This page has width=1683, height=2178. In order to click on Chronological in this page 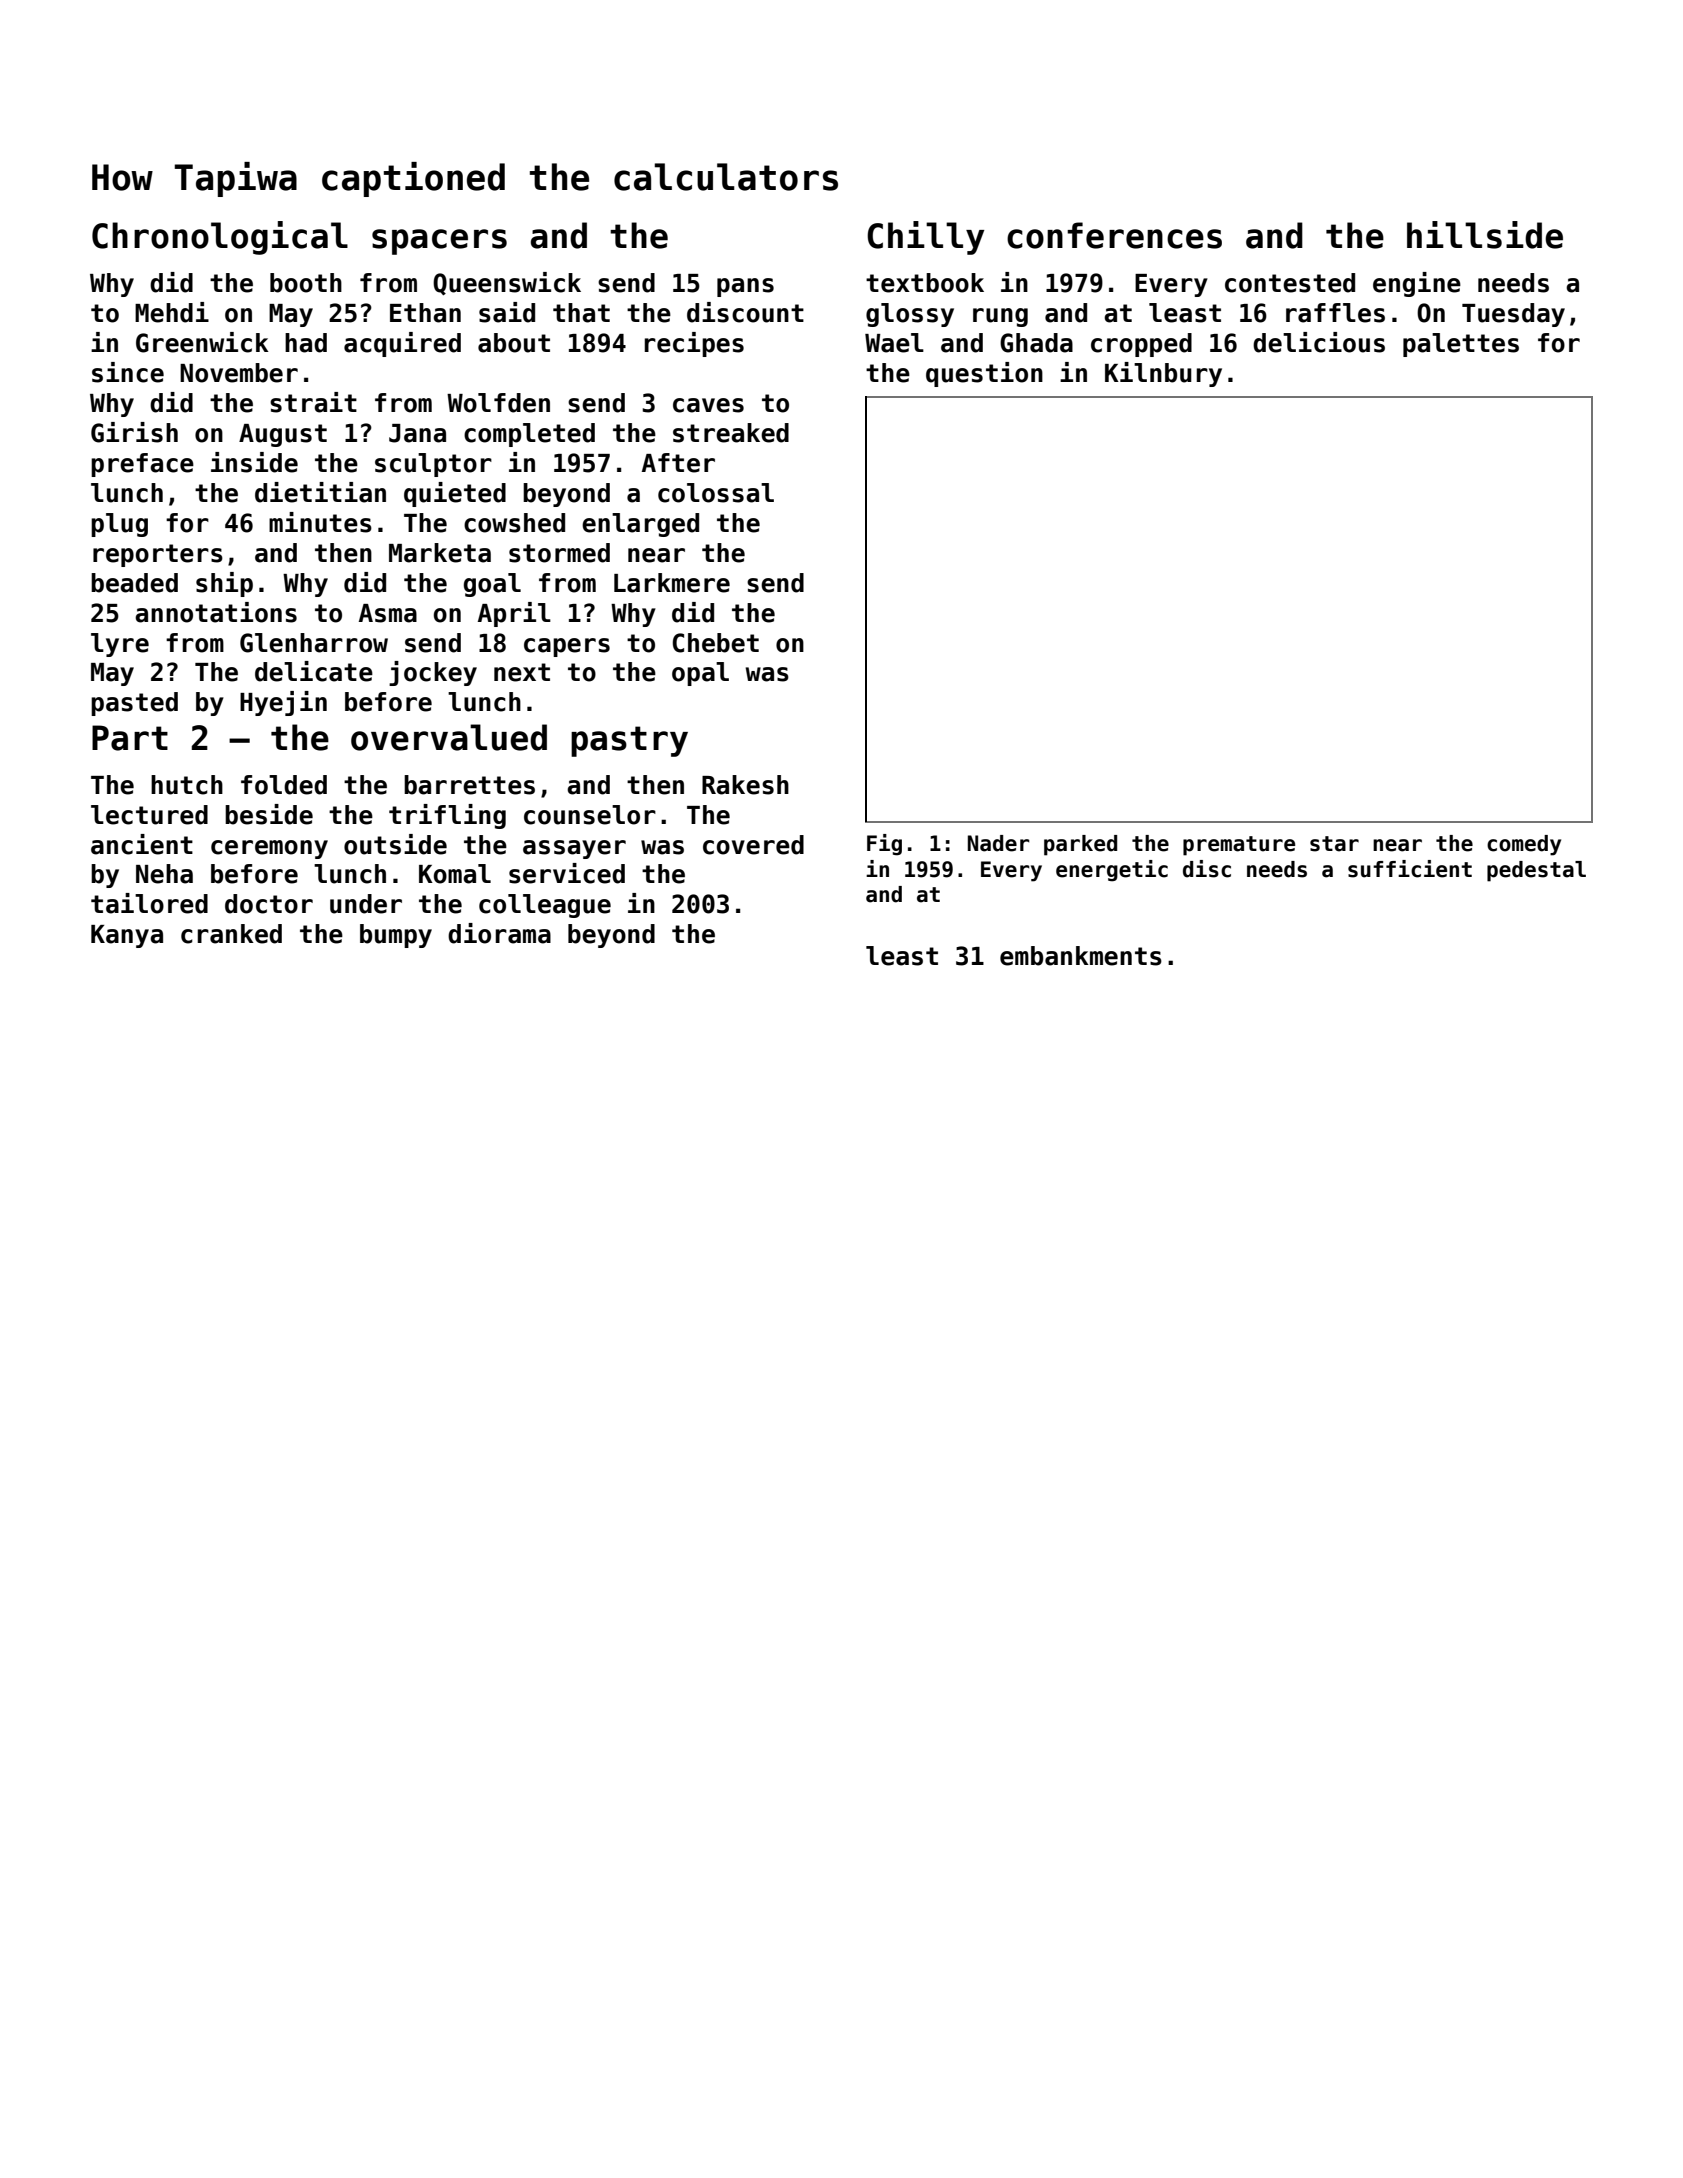, I will do `click(220, 238)`.
